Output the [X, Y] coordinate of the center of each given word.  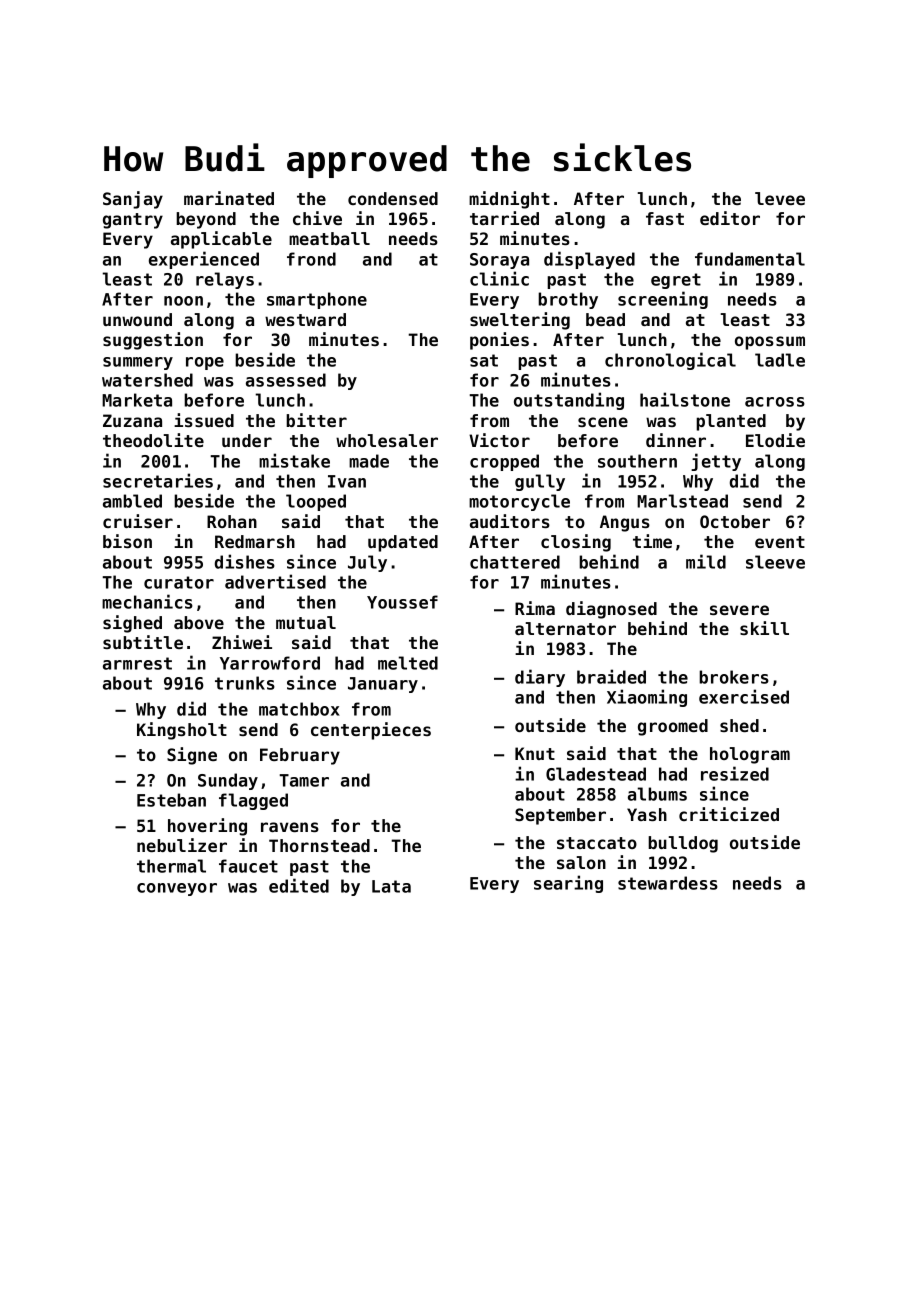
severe [739, 610]
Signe [192, 756]
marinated [229, 198]
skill [764, 628]
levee [780, 198]
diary [540, 678]
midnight [509, 200]
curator [179, 582]
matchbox [299, 709]
